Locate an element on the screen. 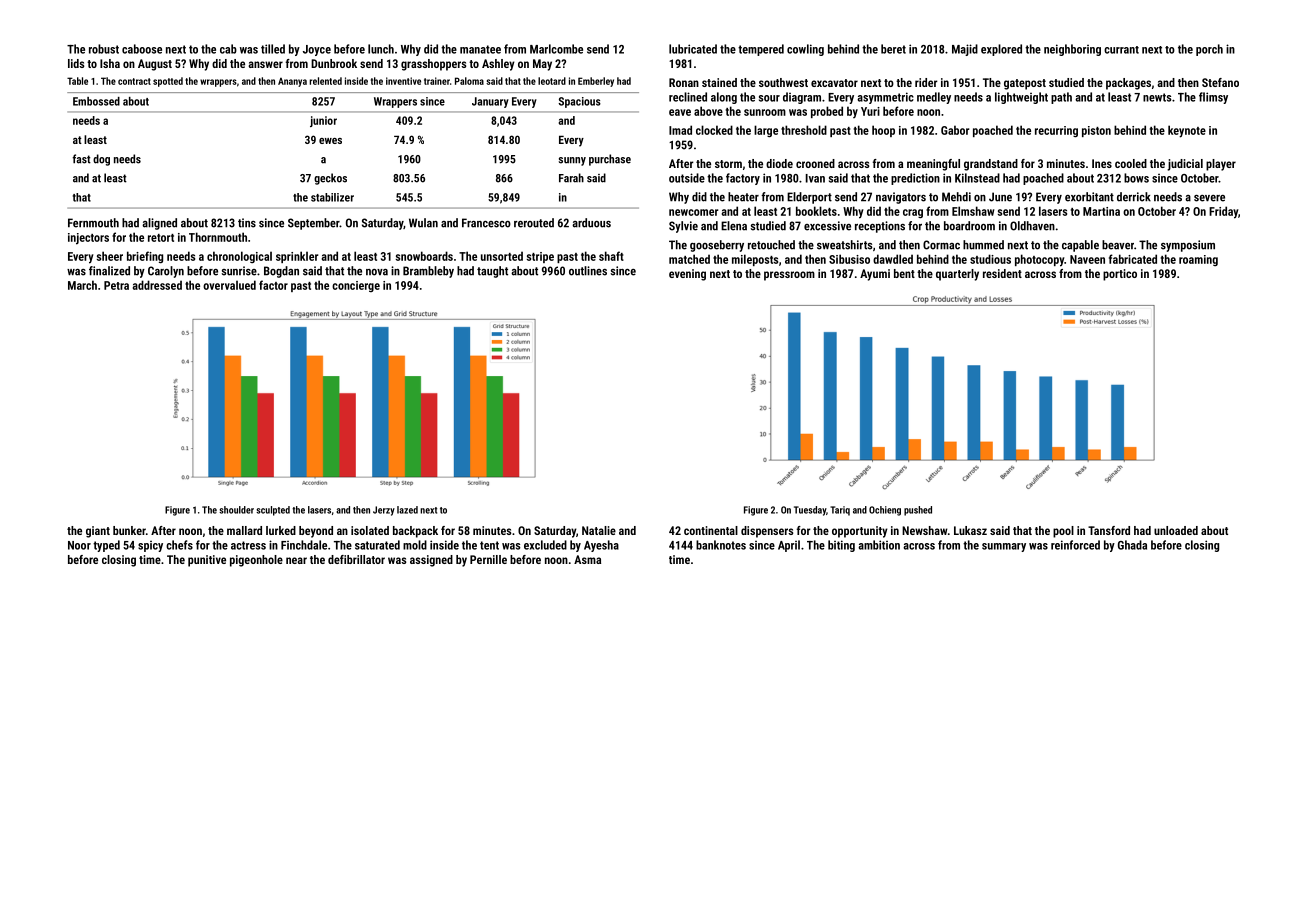  concierge is located at coordinates (356, 286).
